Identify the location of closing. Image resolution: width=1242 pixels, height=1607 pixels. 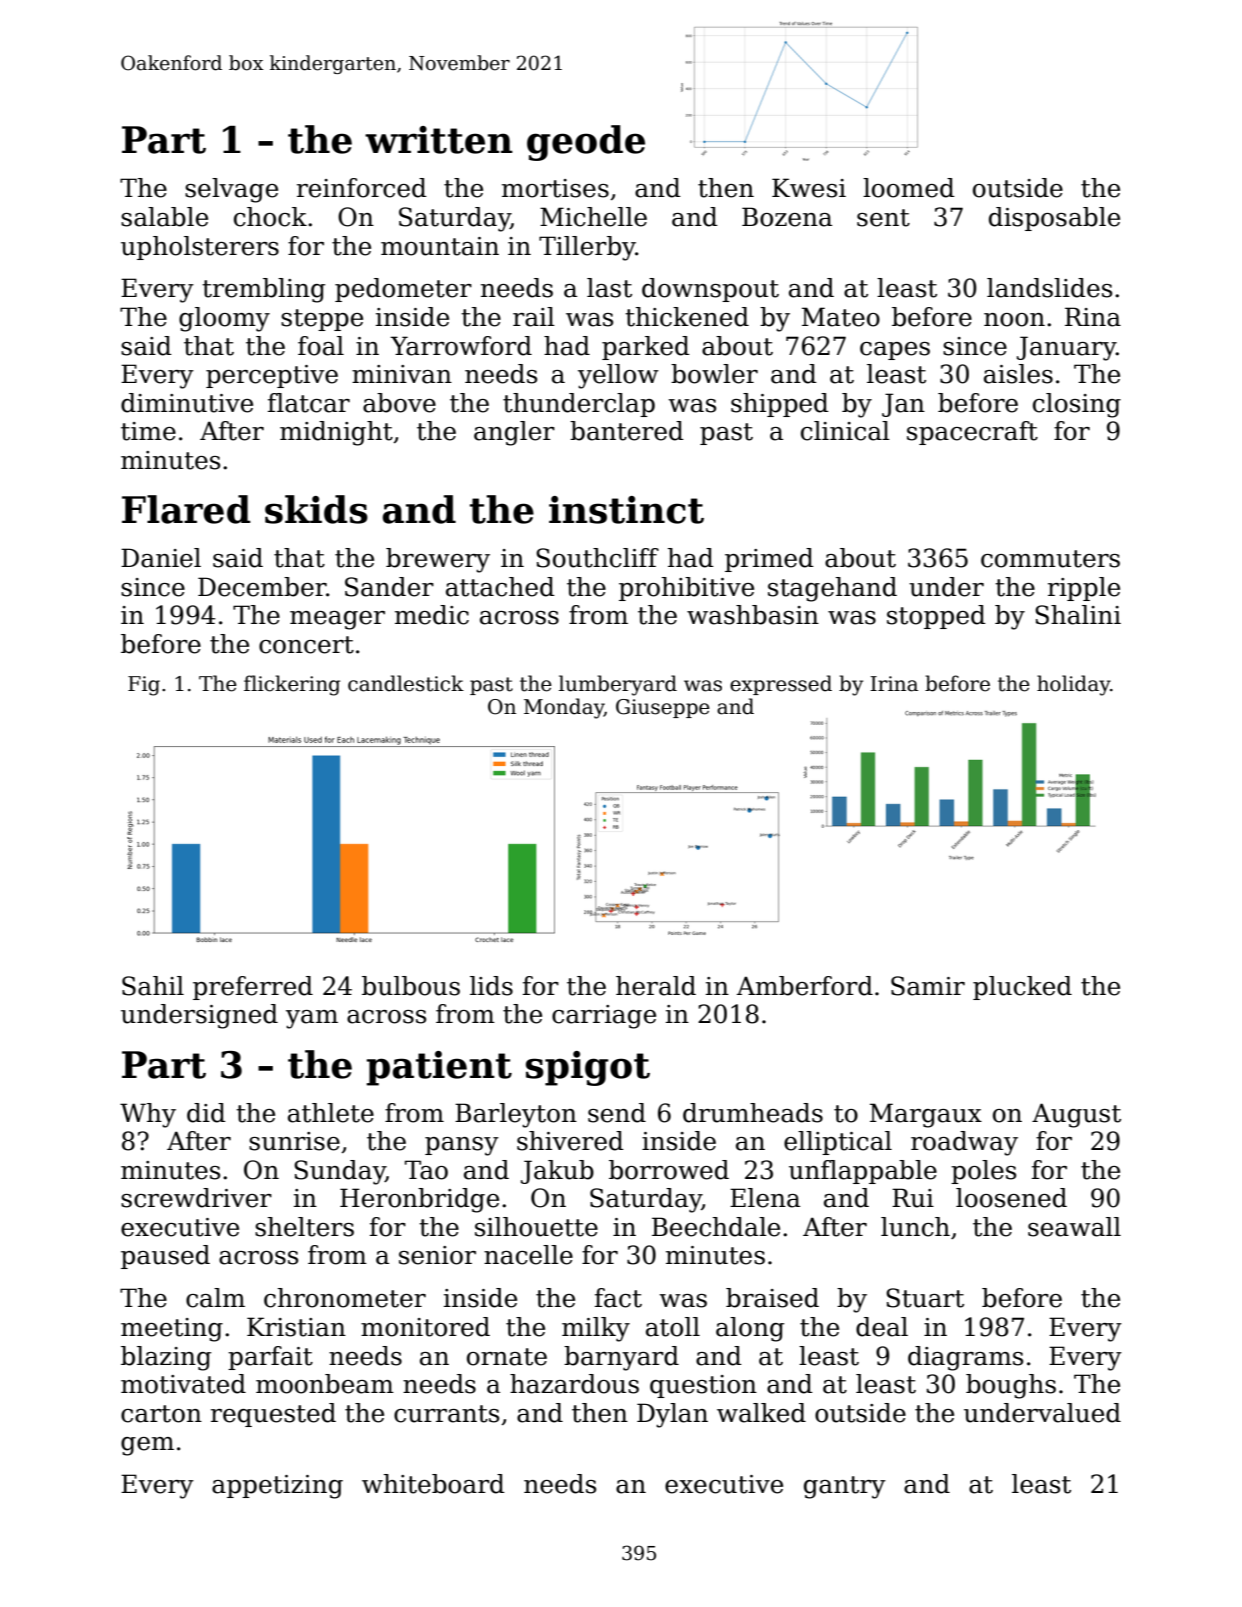
(1077, 405).
